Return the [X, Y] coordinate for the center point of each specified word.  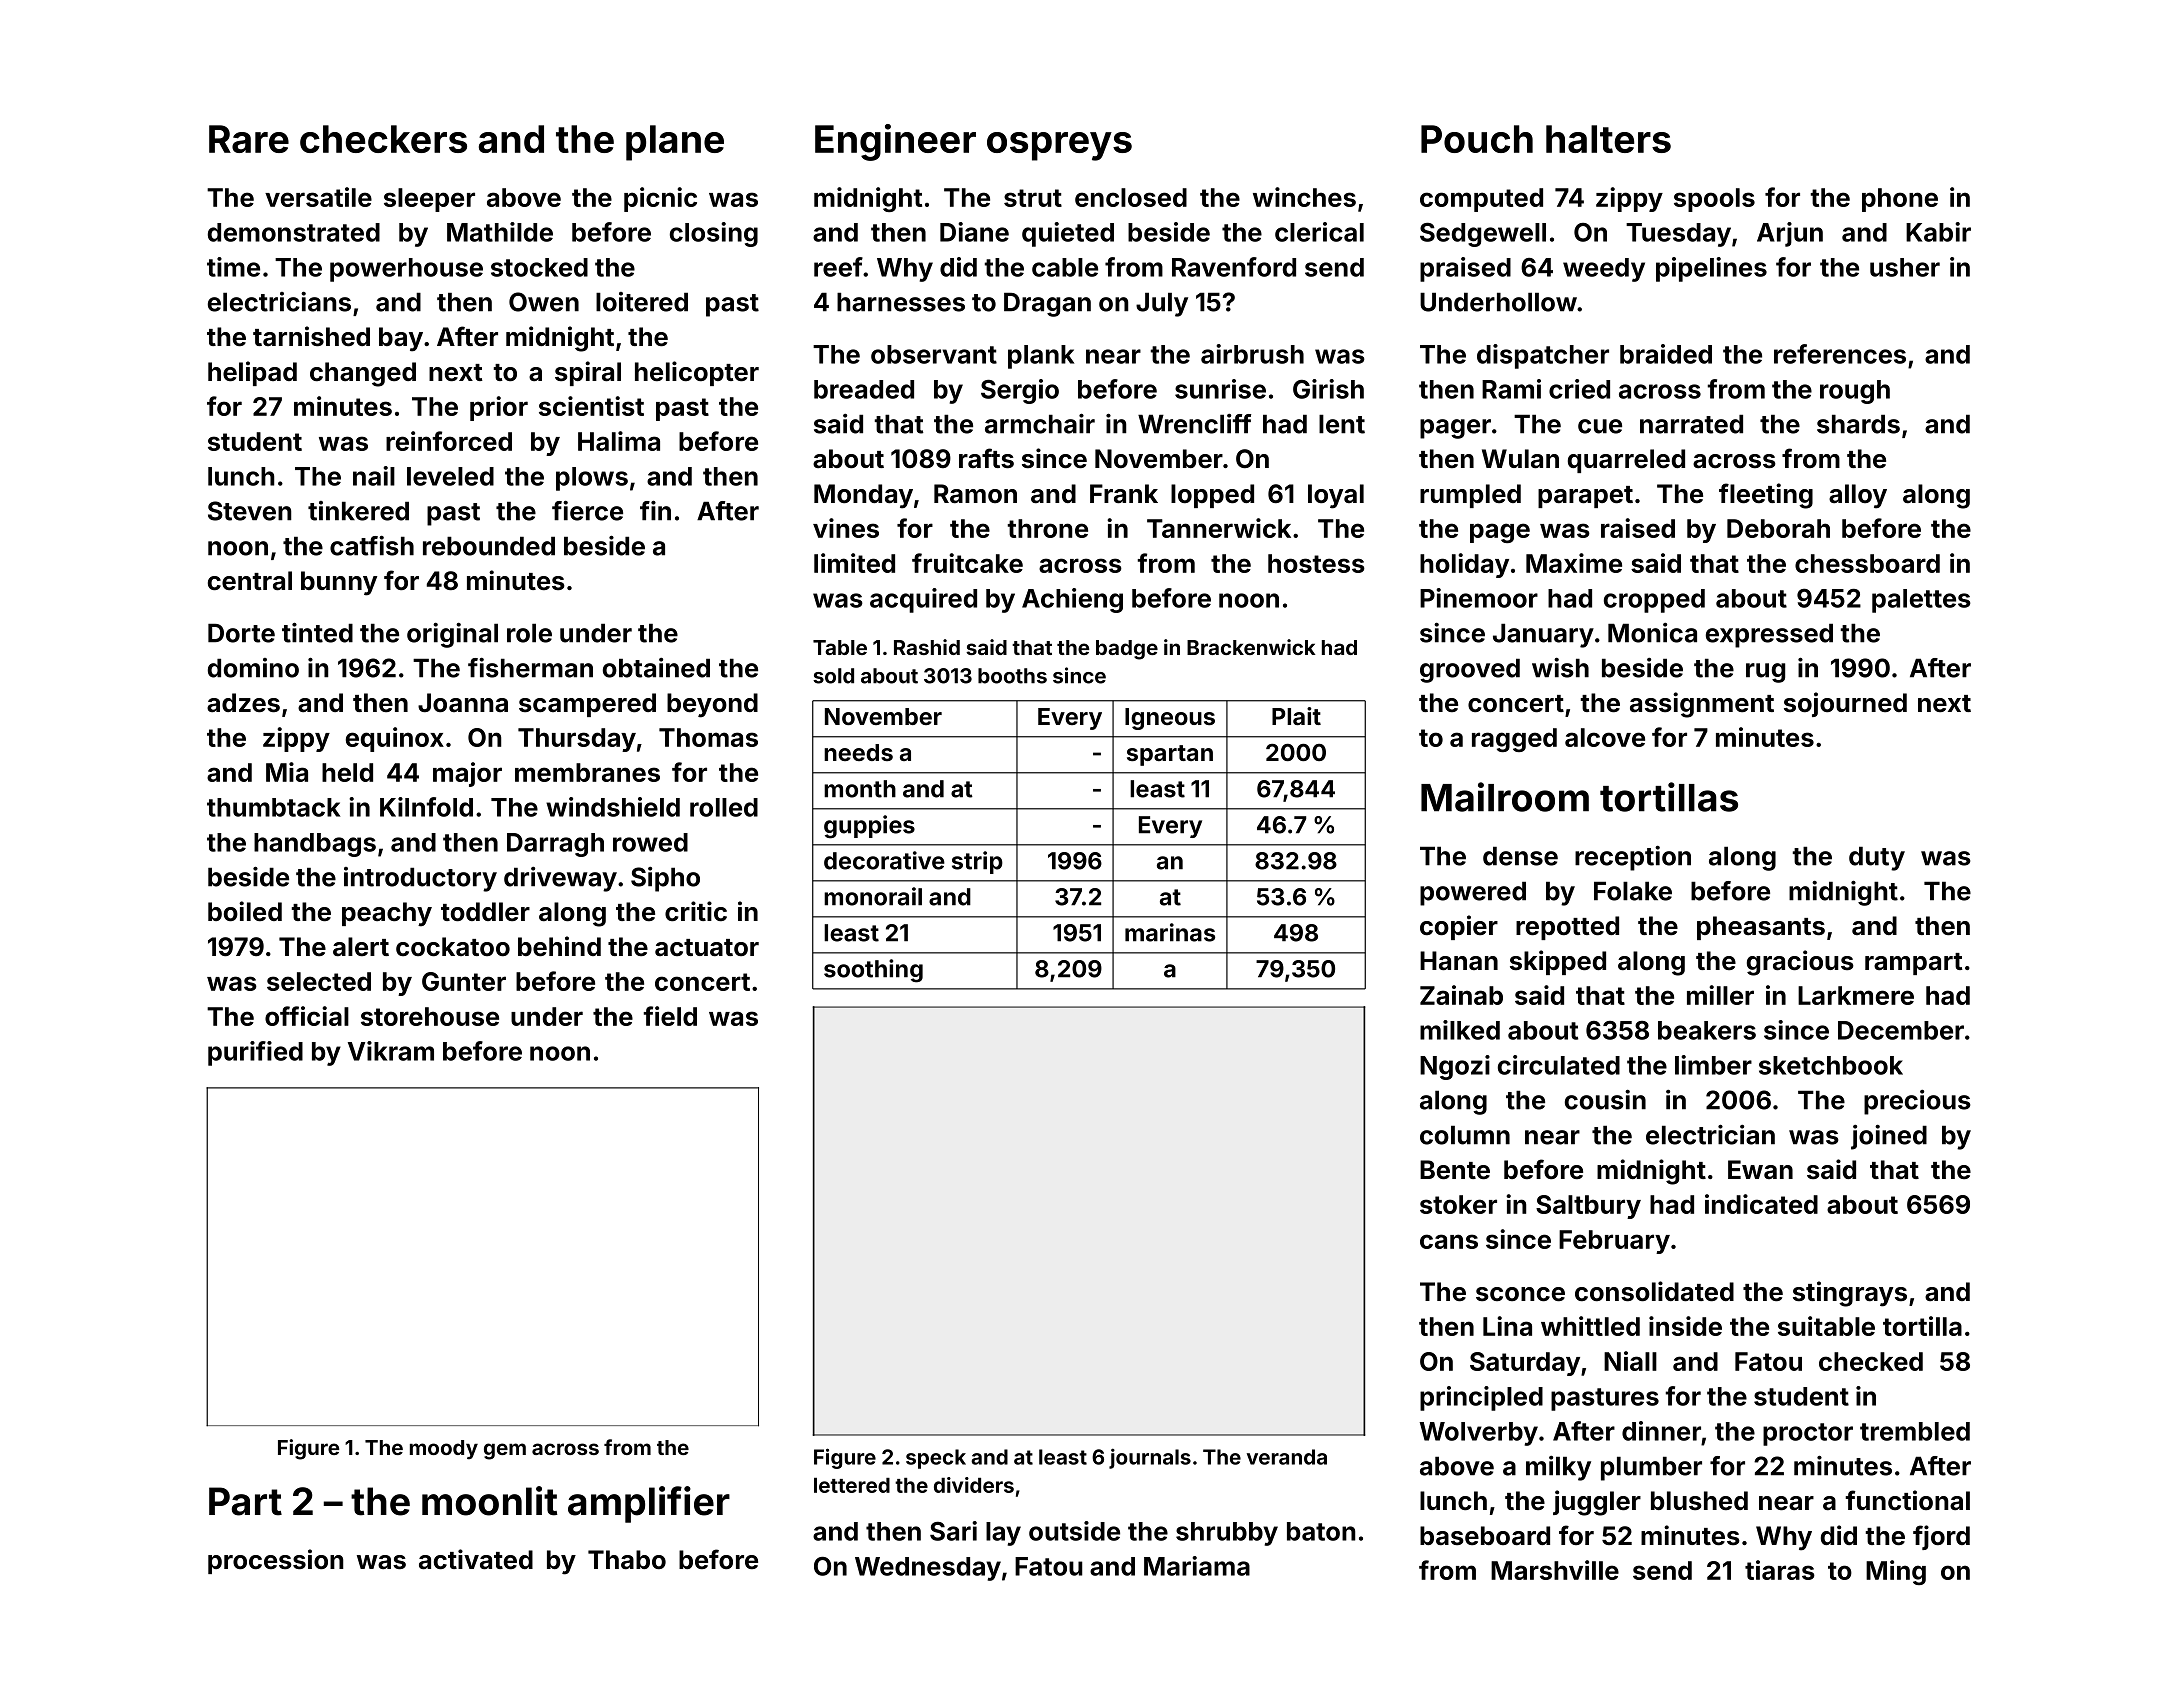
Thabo [627, 1560]
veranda [1287, 1457]
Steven [250, 511]
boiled [245, 911]
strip [977, 862]
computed [1481, 200]
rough [1855, 392]
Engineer [895, 142]
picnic [660, 199]
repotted [1567, 928]
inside [1685, 1326]
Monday [863, 496]
